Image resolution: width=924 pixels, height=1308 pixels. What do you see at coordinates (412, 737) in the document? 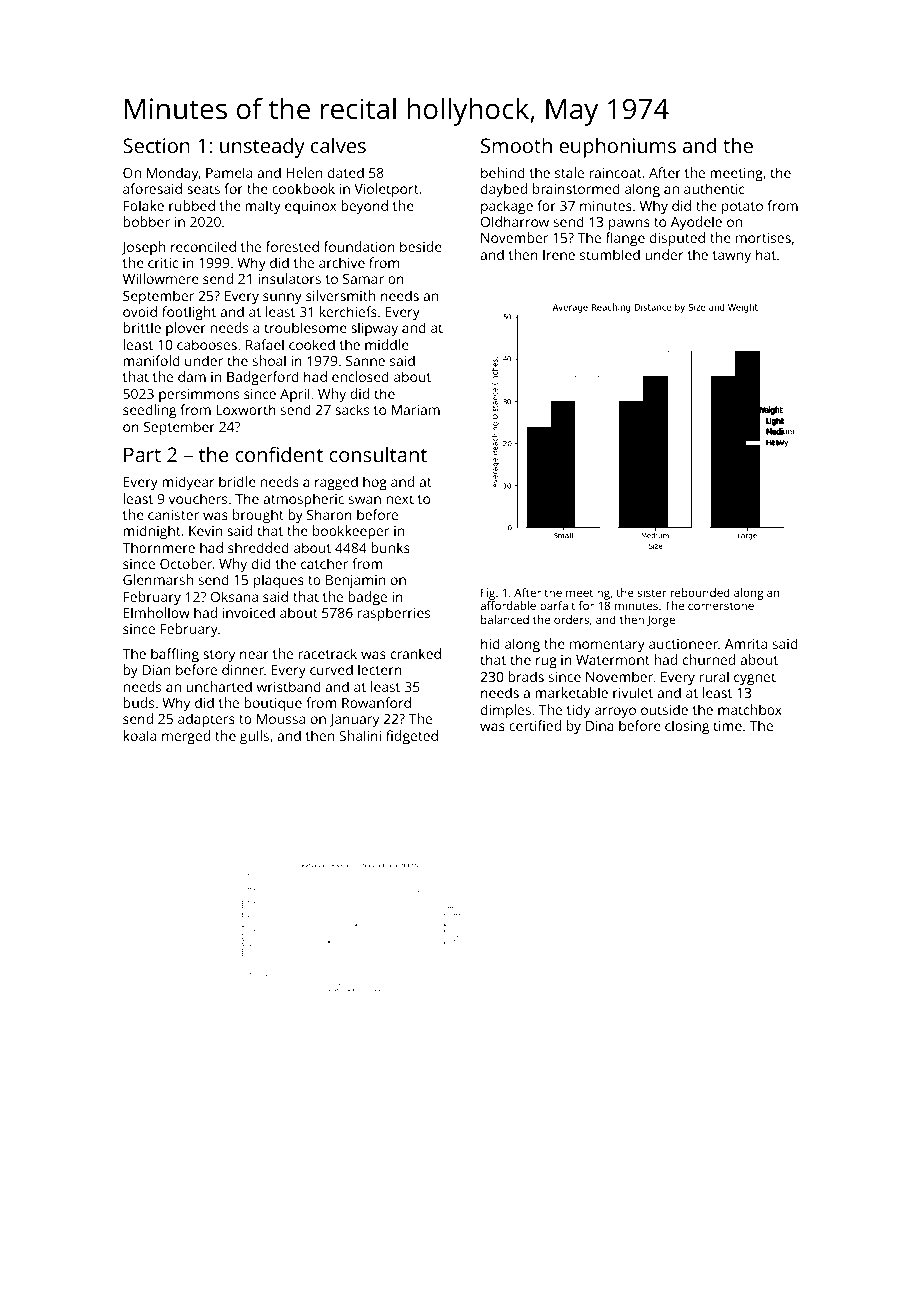
I see `fidgeted` at bounding box center [412, 737].
